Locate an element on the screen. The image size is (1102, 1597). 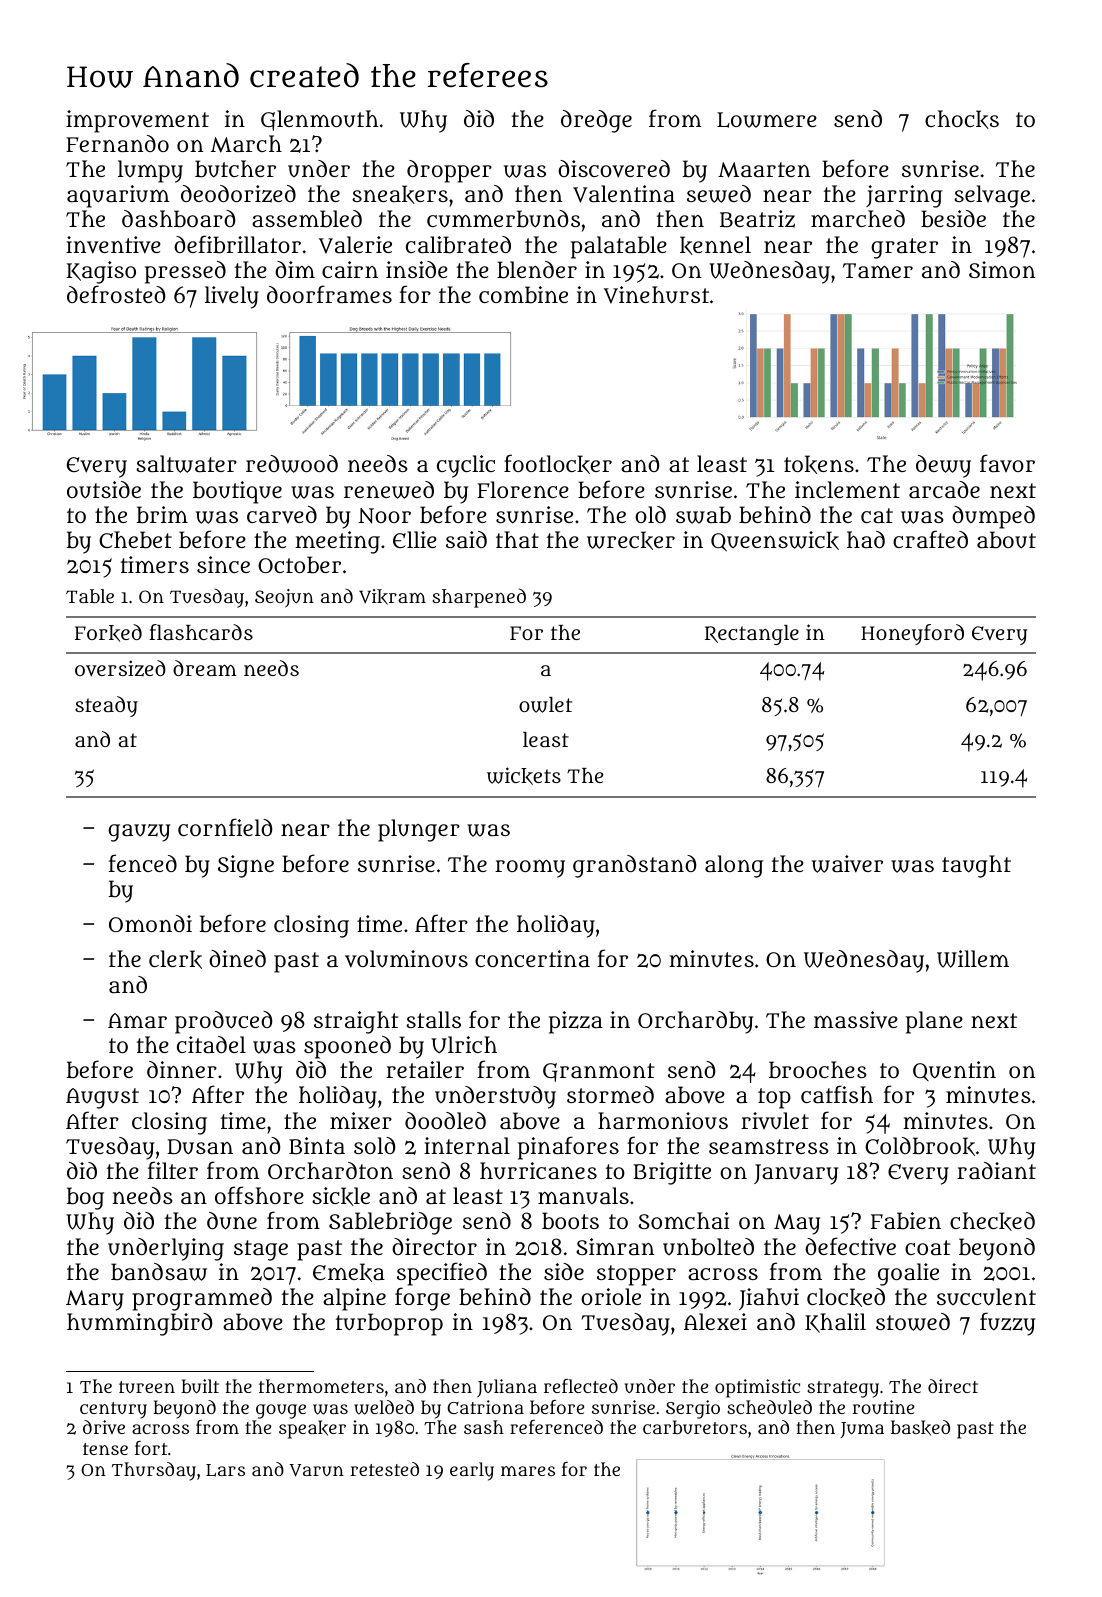
grater is located at coordinates (904, 248).
